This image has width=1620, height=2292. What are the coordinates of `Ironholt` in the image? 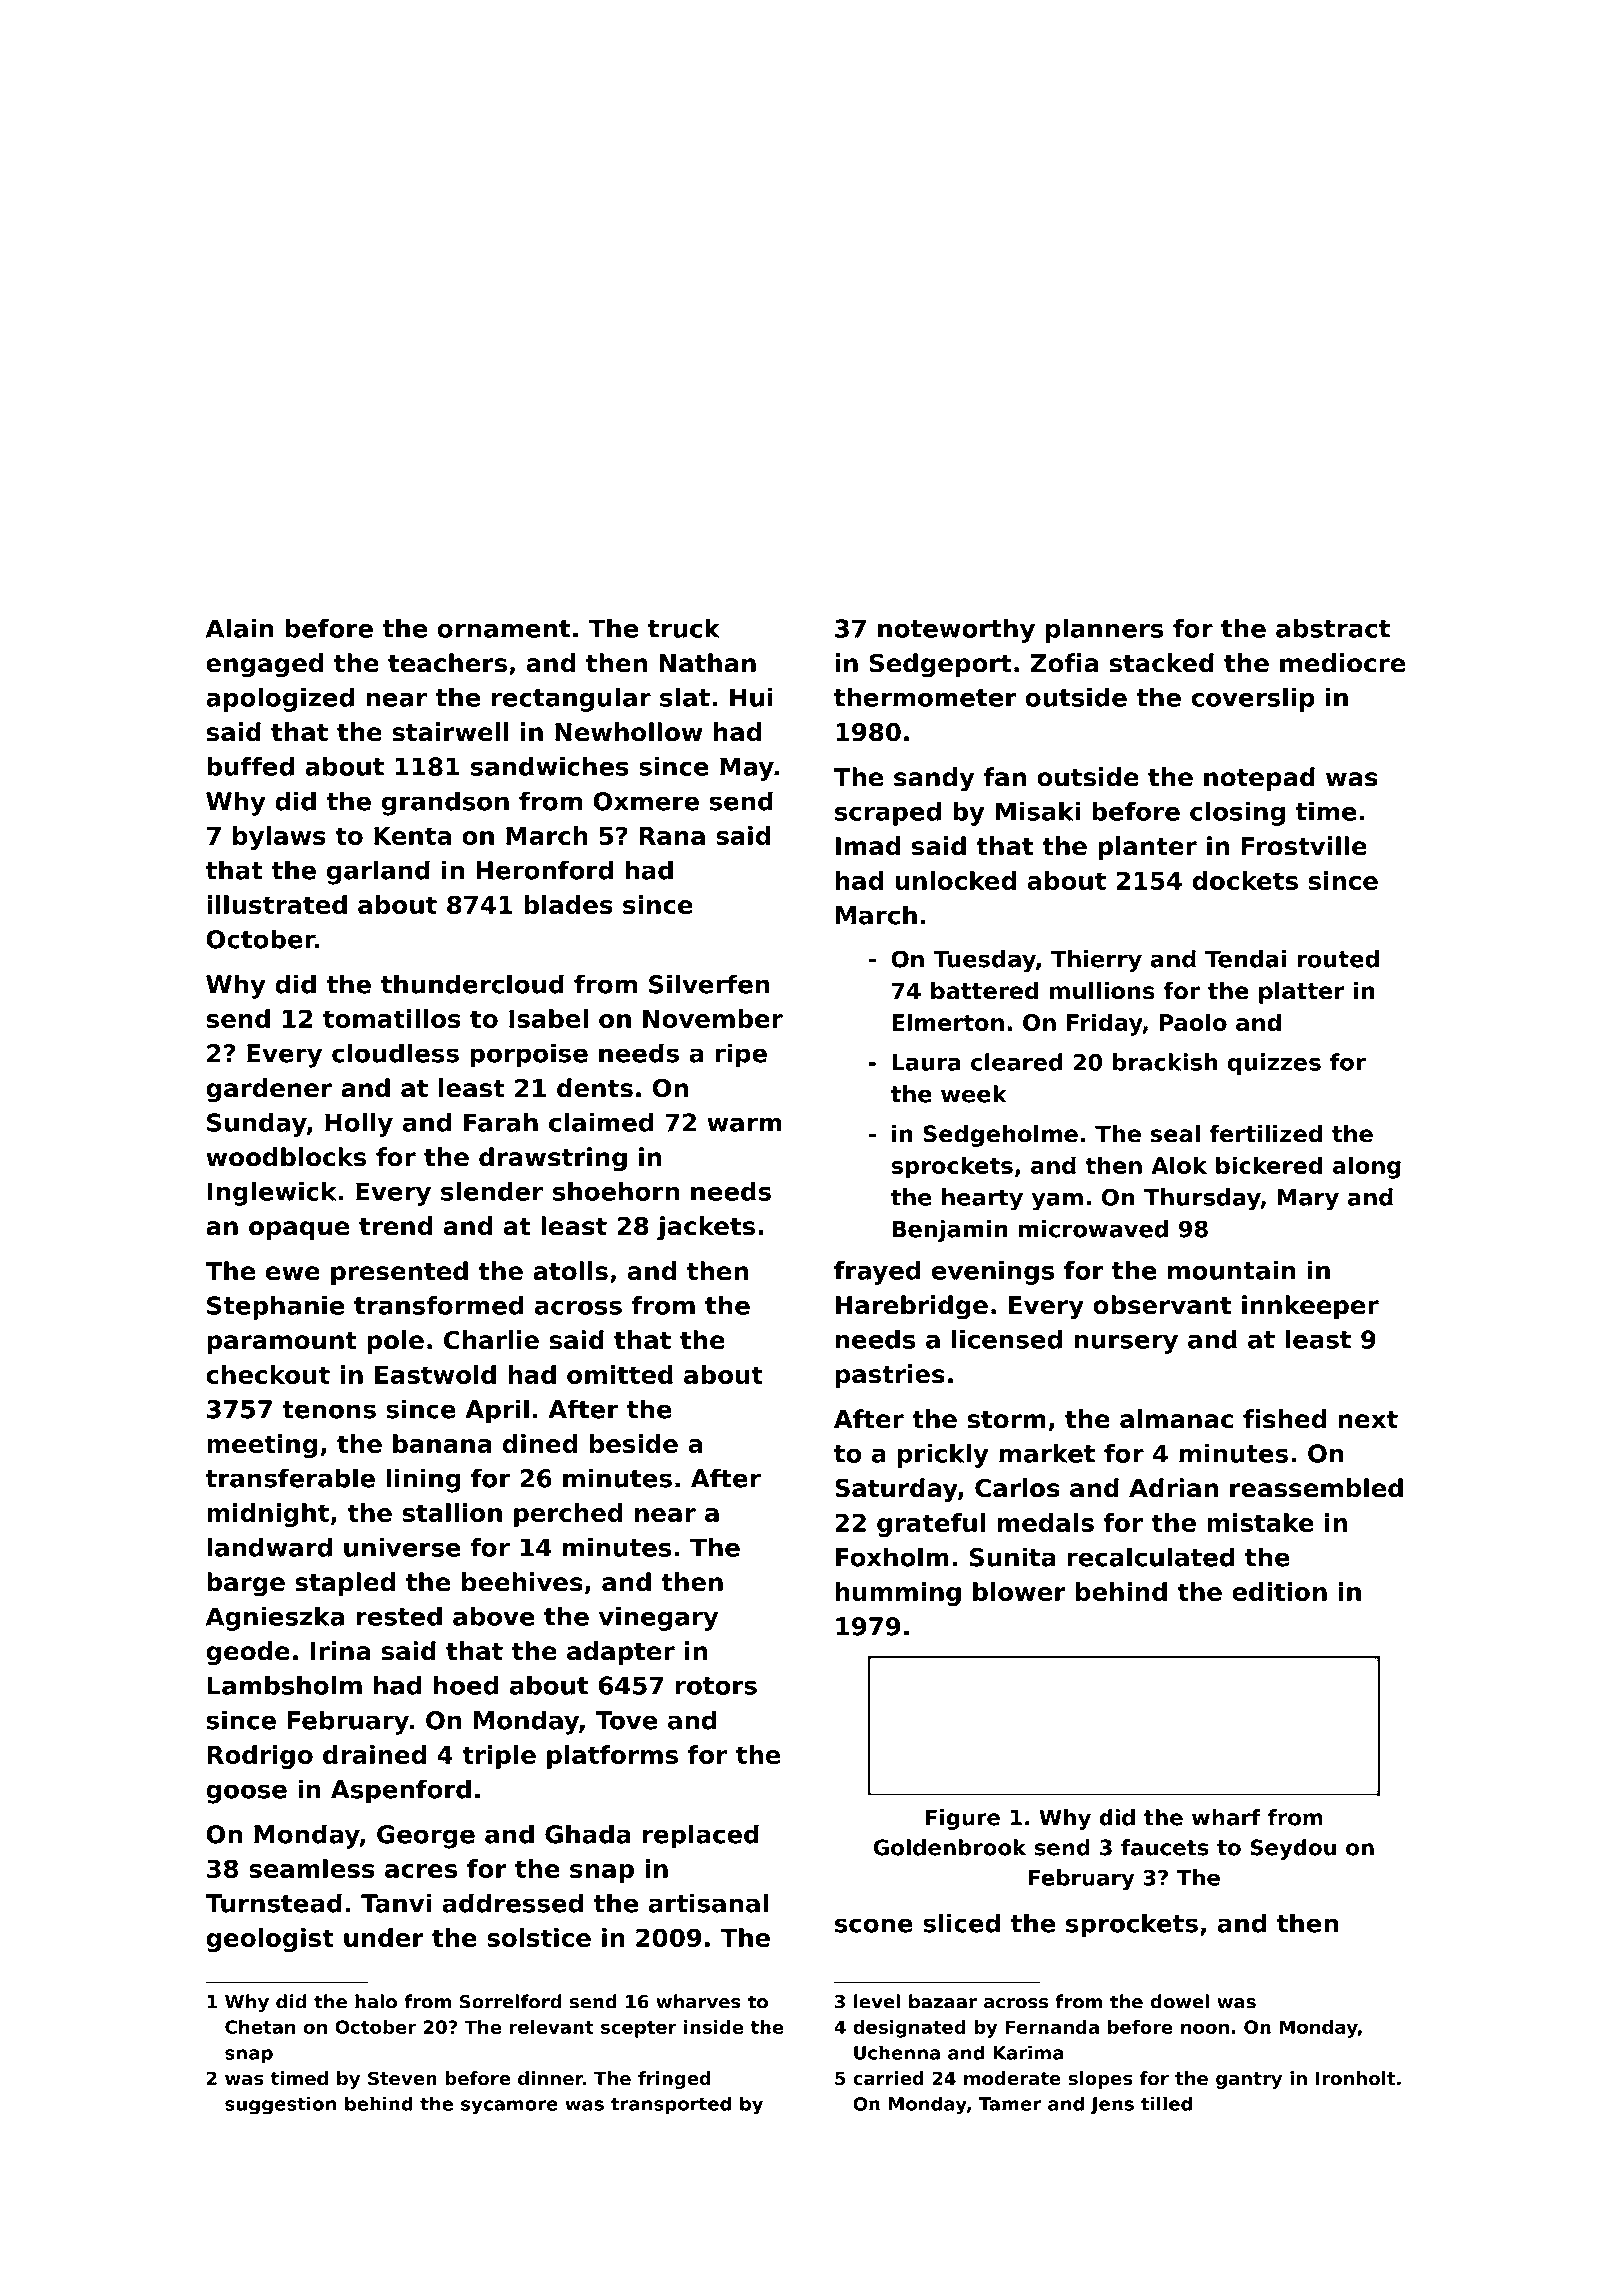 It's located at (1356, 2078).
